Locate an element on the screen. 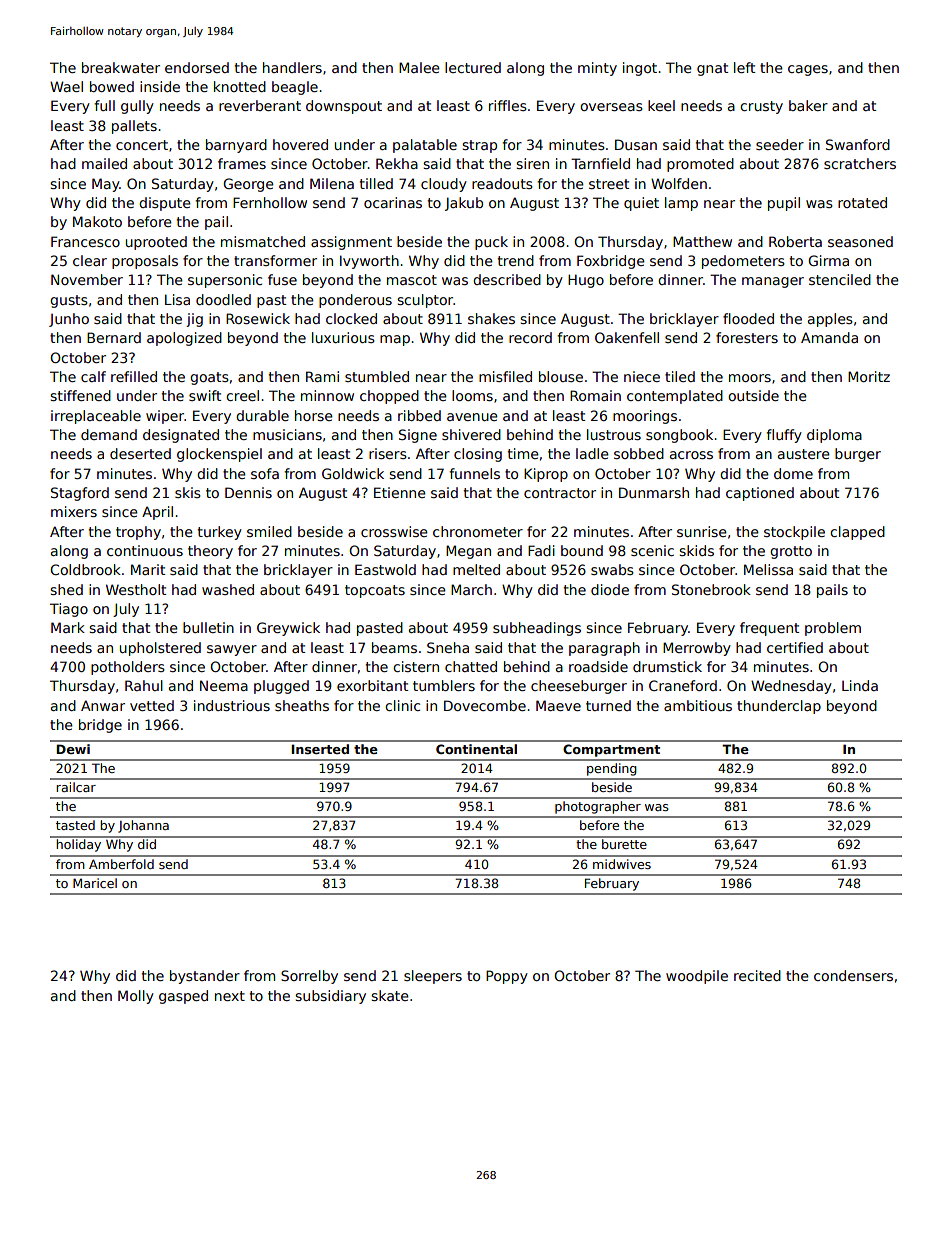 The width and height of the screenshot is (952, 1233). stumbled is located at coordinates (377, 376).
